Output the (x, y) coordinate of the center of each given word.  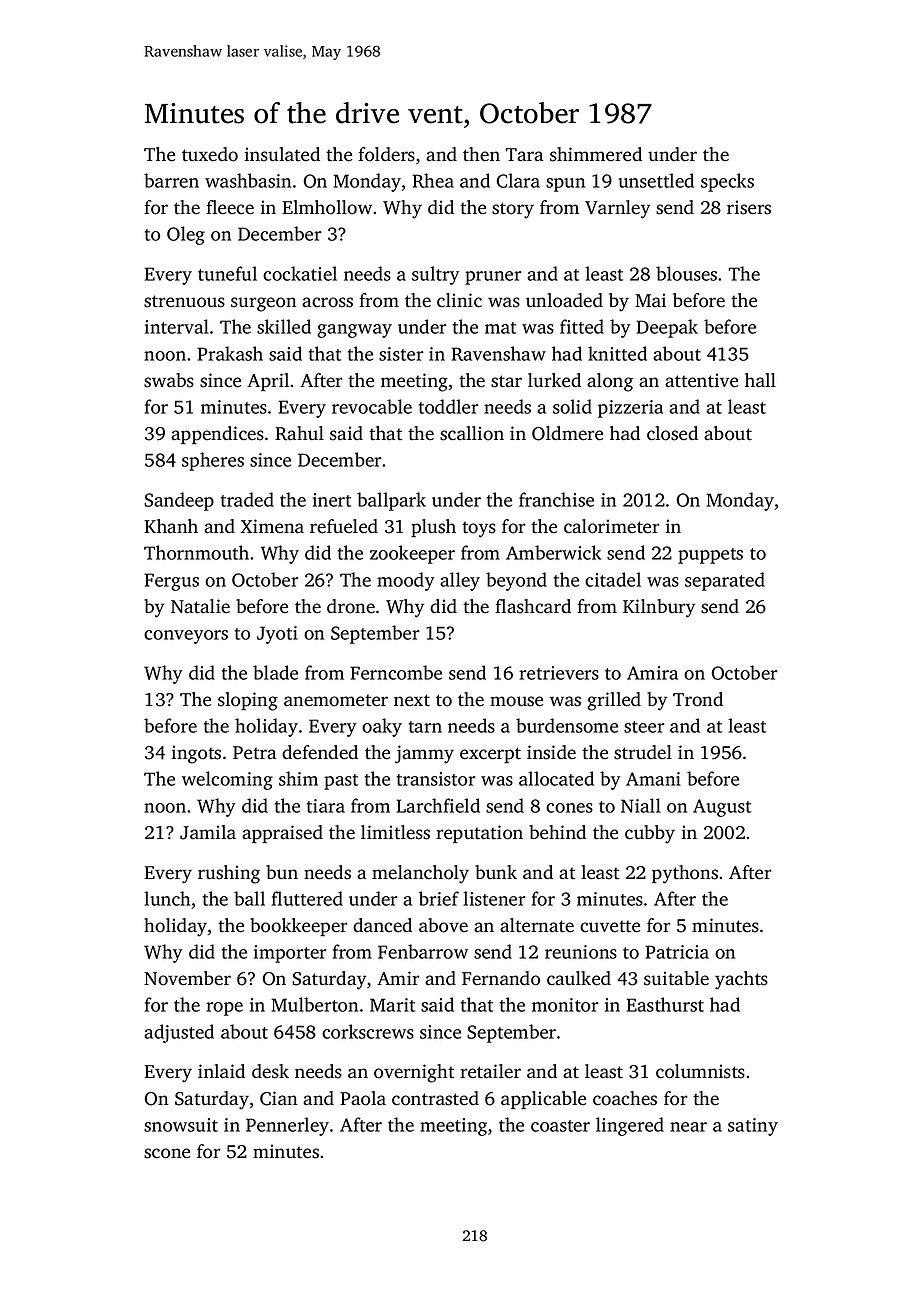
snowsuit (181, 1125)
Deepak (667, 328)
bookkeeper (299, 927)
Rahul (299, 433)
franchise (556, 499)
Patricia (677, 952)
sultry (435, 275)
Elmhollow (327, 207)
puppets (710, 556)
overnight (414, 1073)
